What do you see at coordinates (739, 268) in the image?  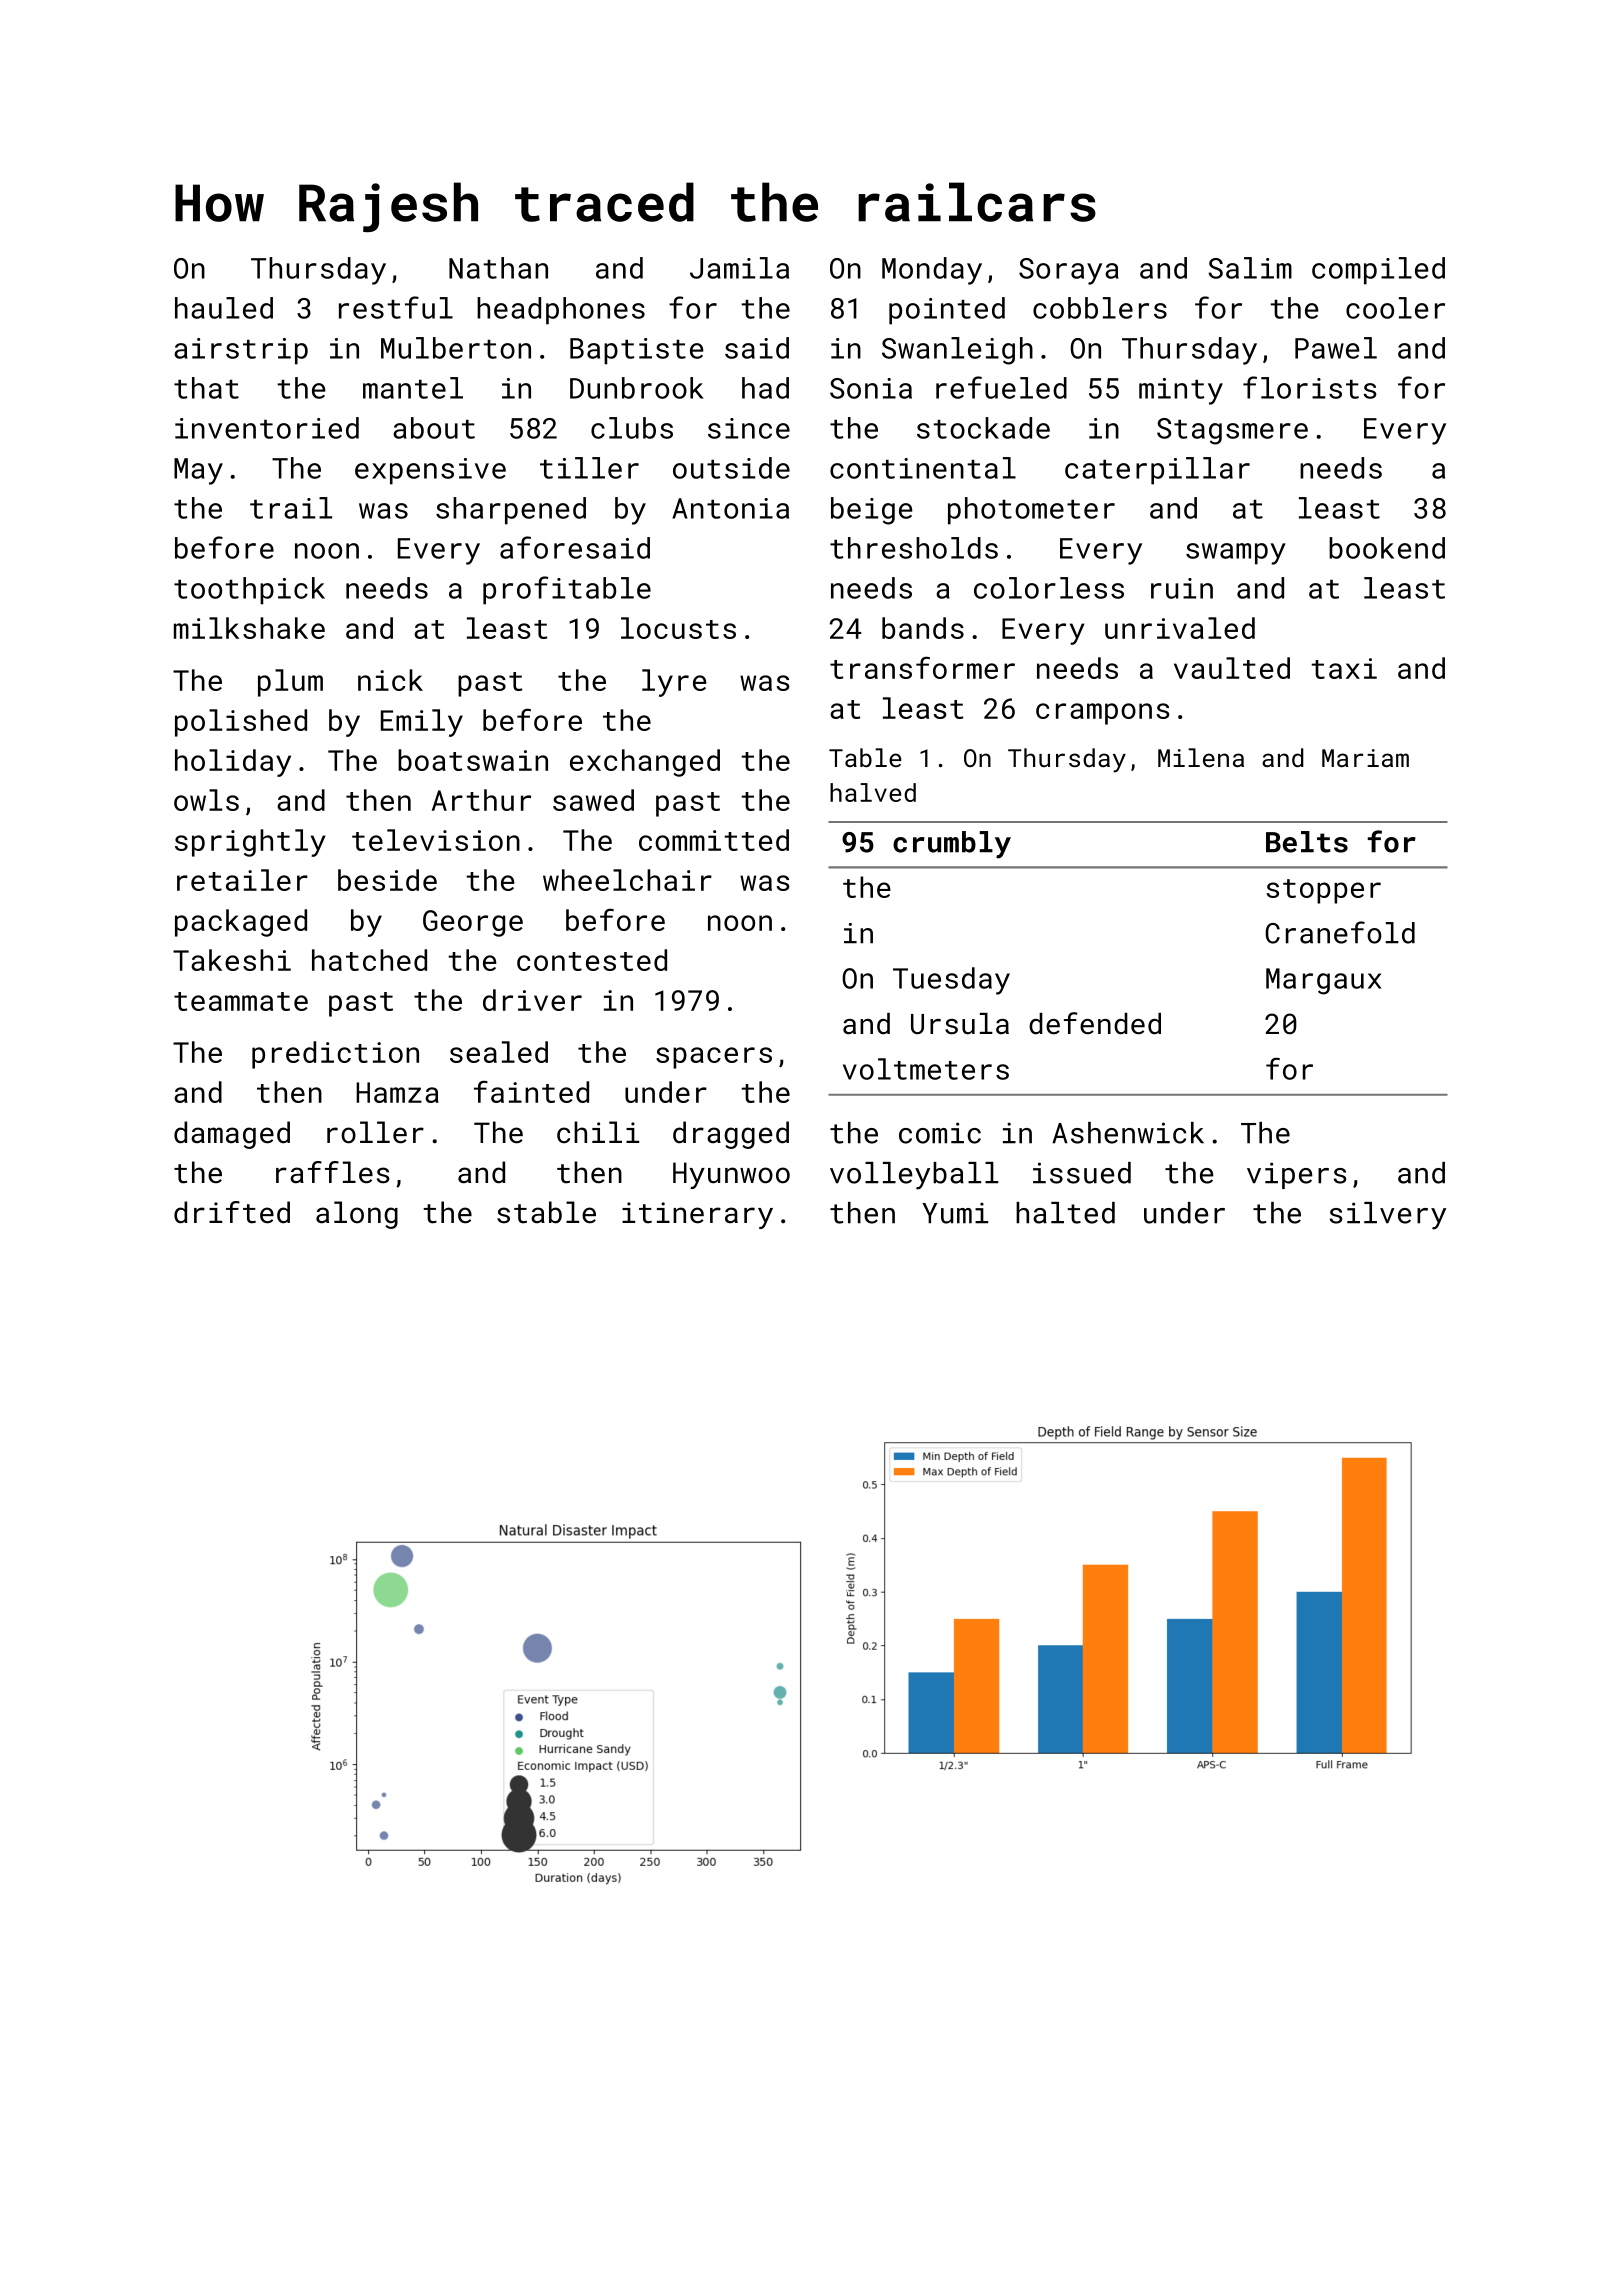 I see `Jamila` at bounding box center [739, 268].
